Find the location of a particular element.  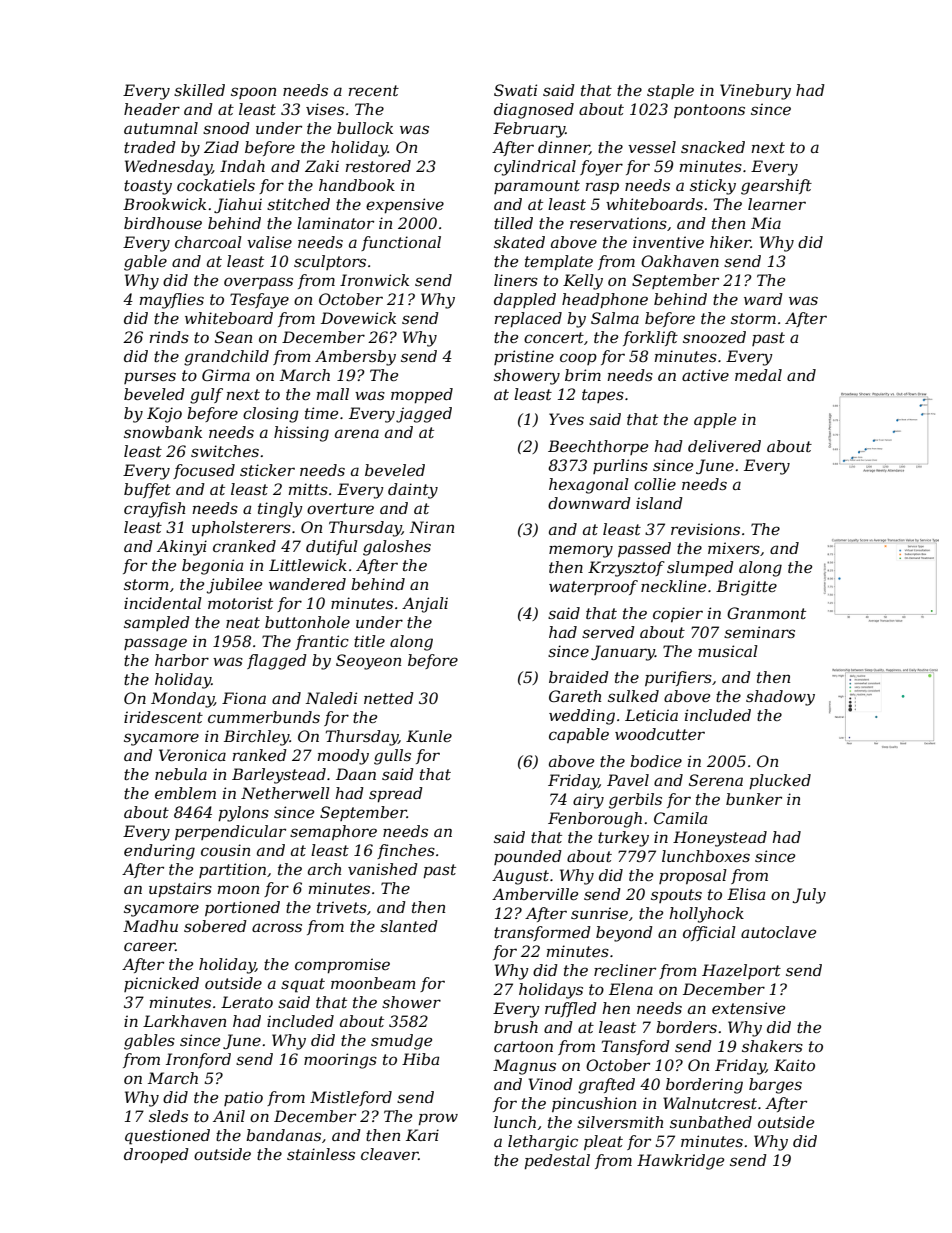

picnicked is located at coordinates (161, 984).
